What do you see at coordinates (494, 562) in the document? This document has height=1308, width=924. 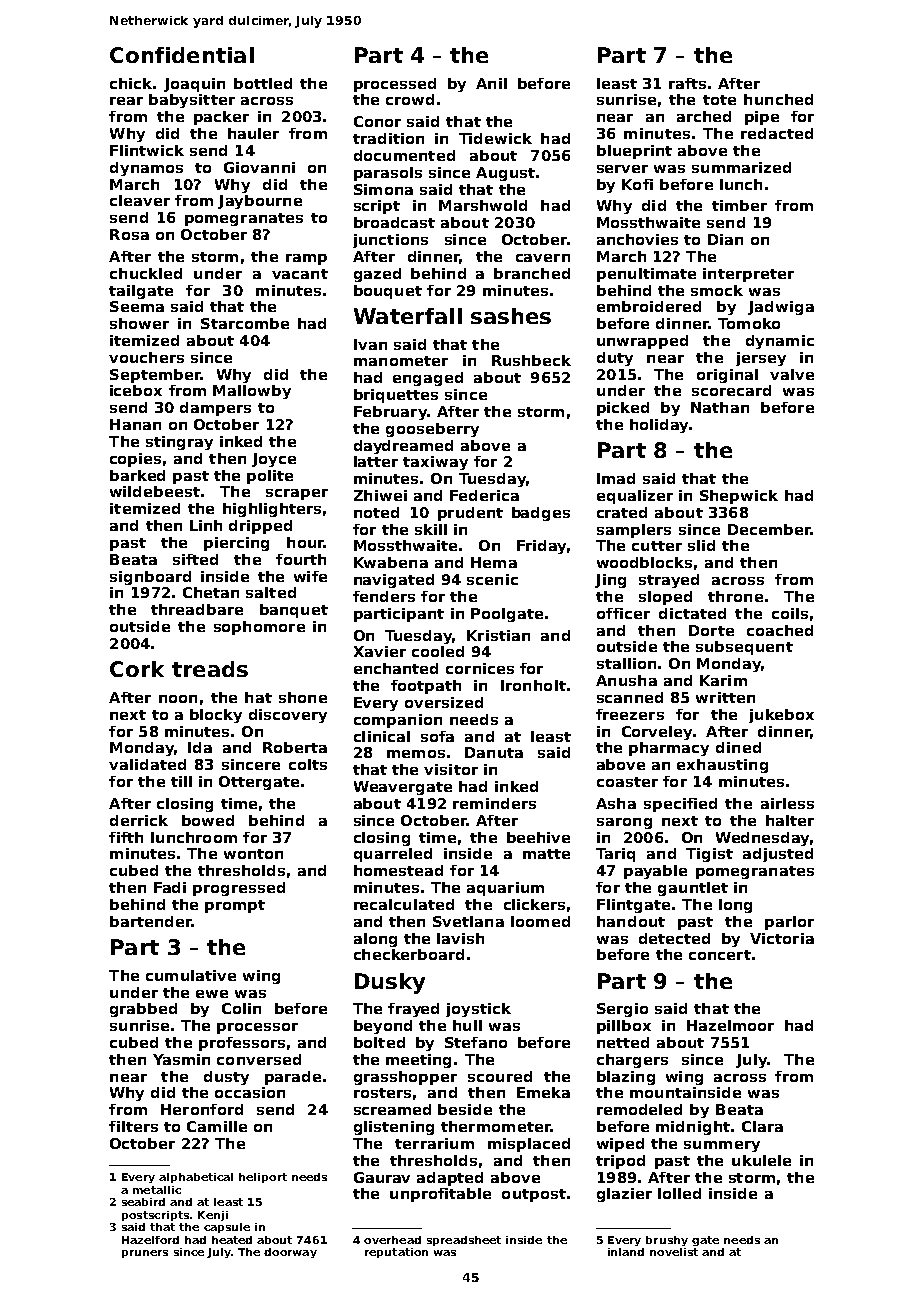 I see `Hema` at bounding box center [494, 562].
